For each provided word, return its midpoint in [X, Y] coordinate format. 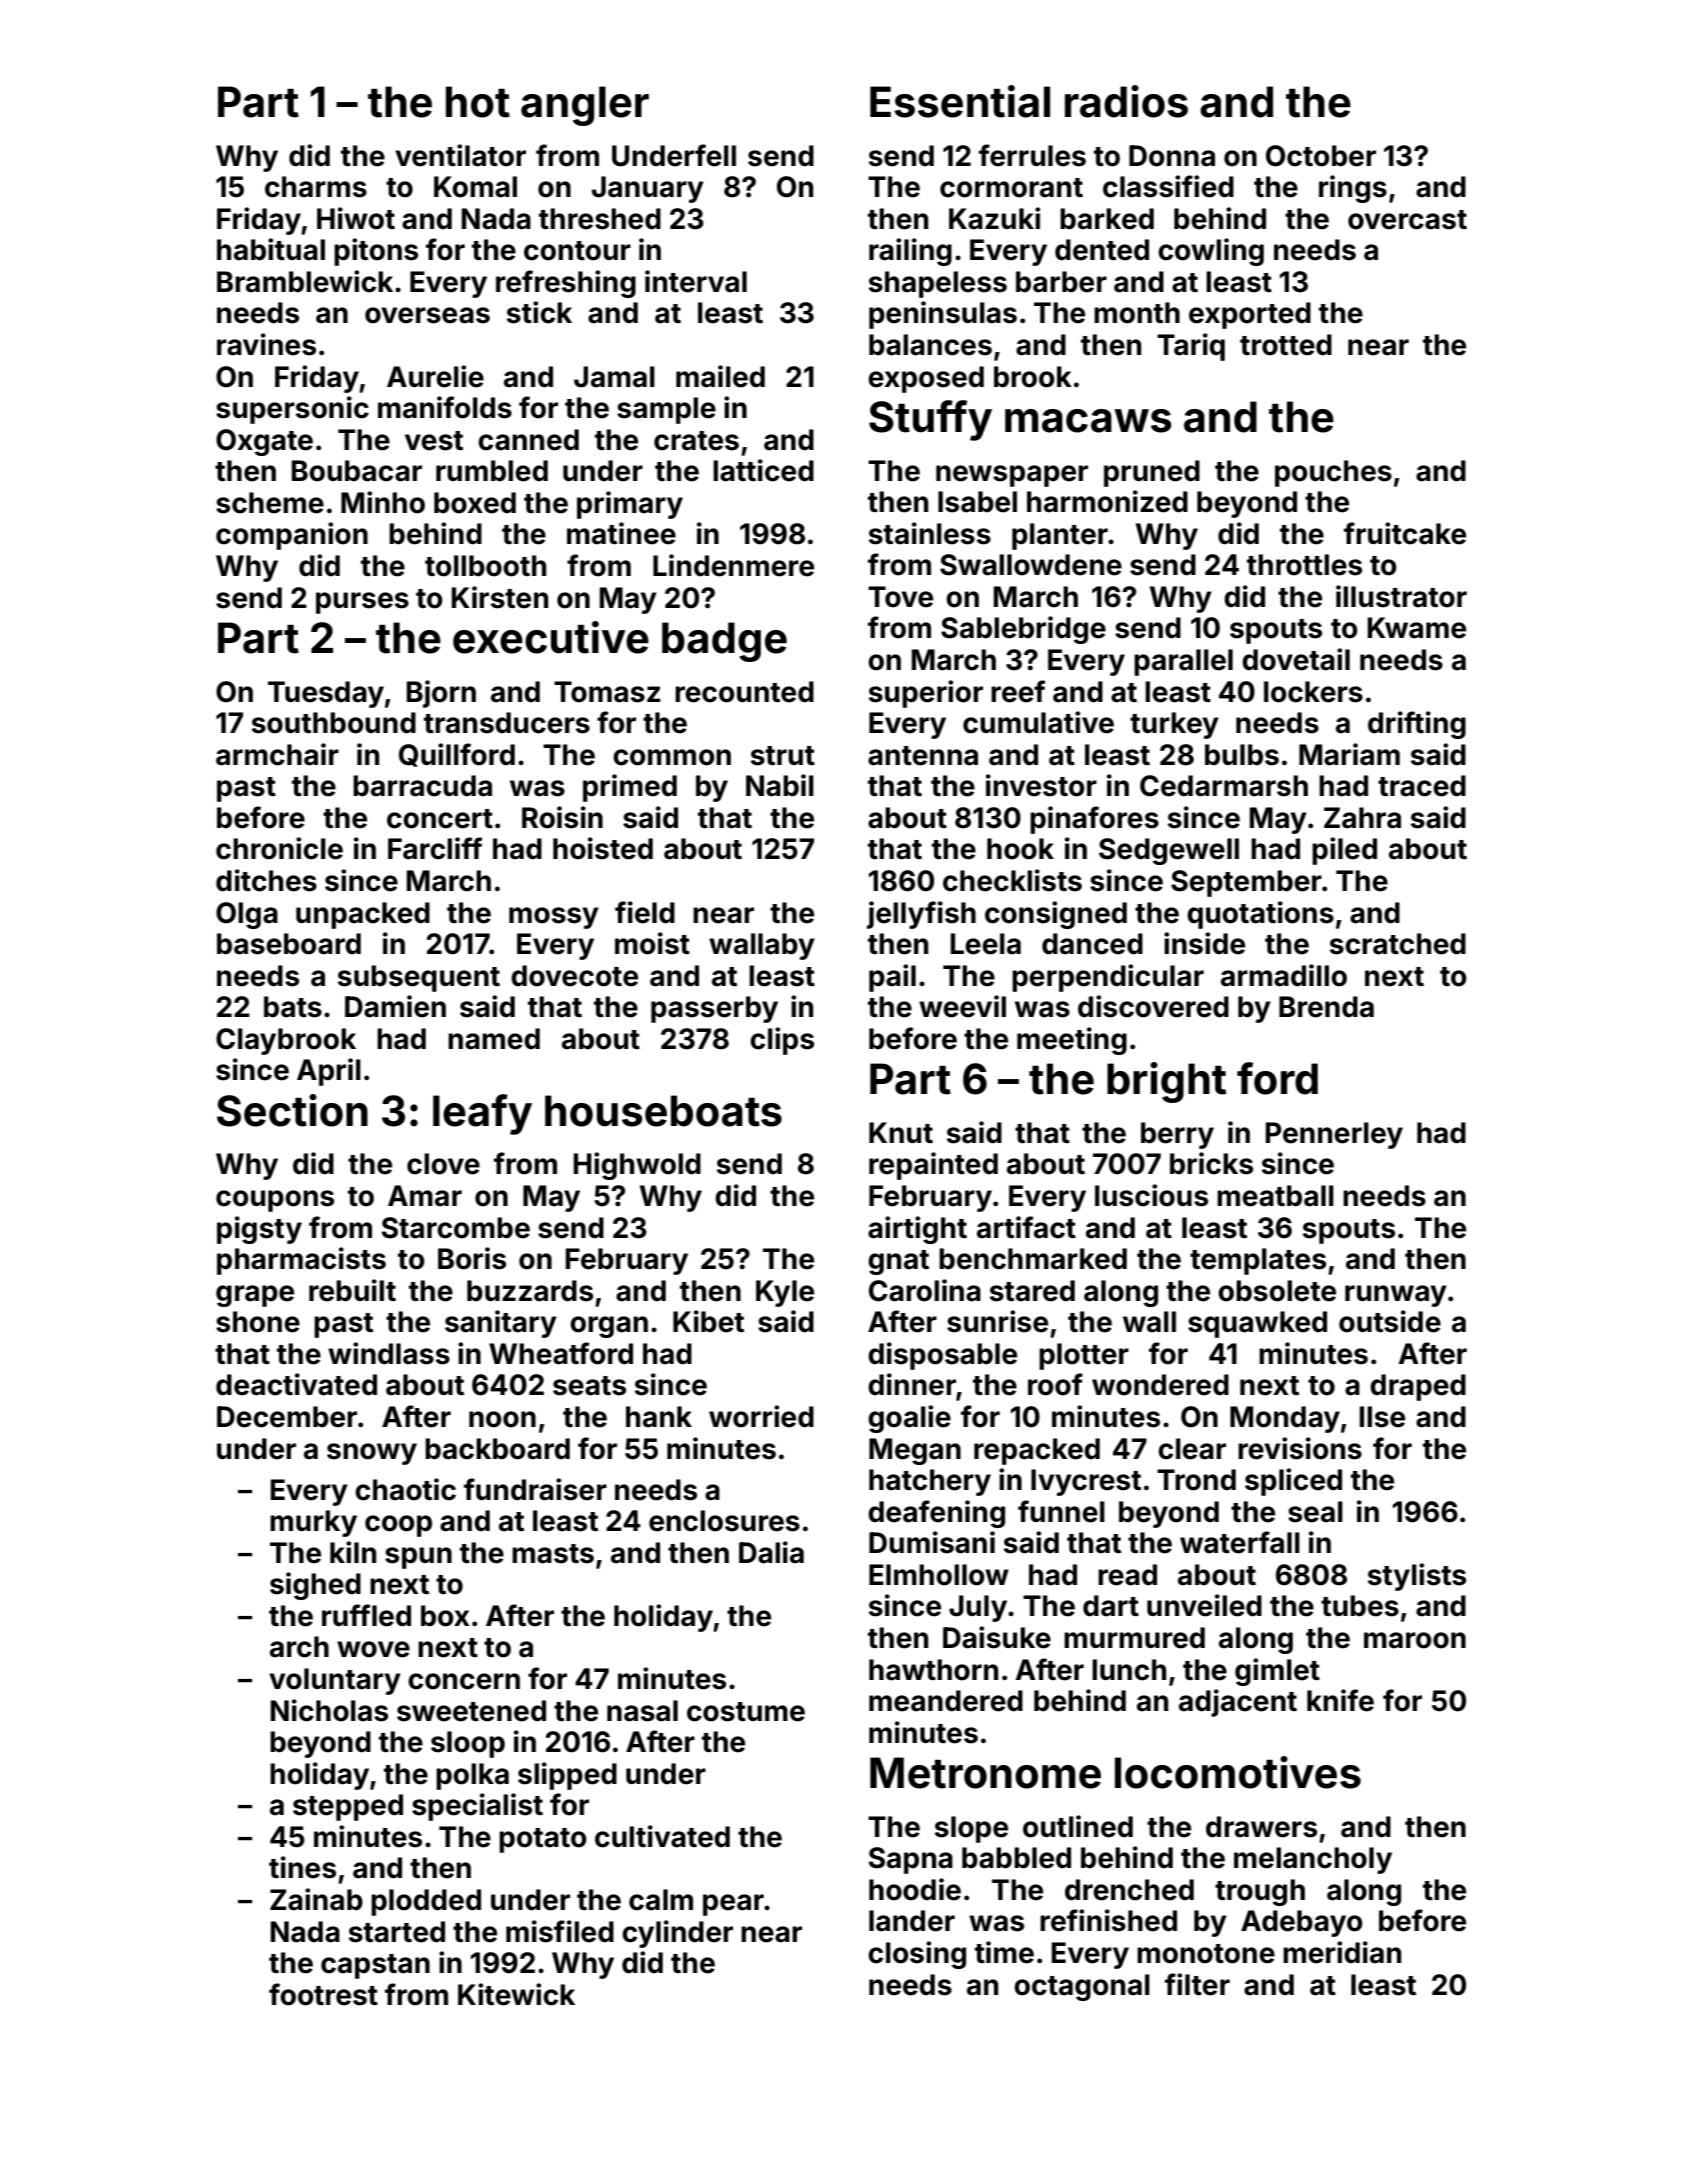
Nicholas [329, 1710]
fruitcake [1405, 533]
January [648, 189]
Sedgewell [1169, 851]
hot [478, 102]
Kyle [785, 1293]
